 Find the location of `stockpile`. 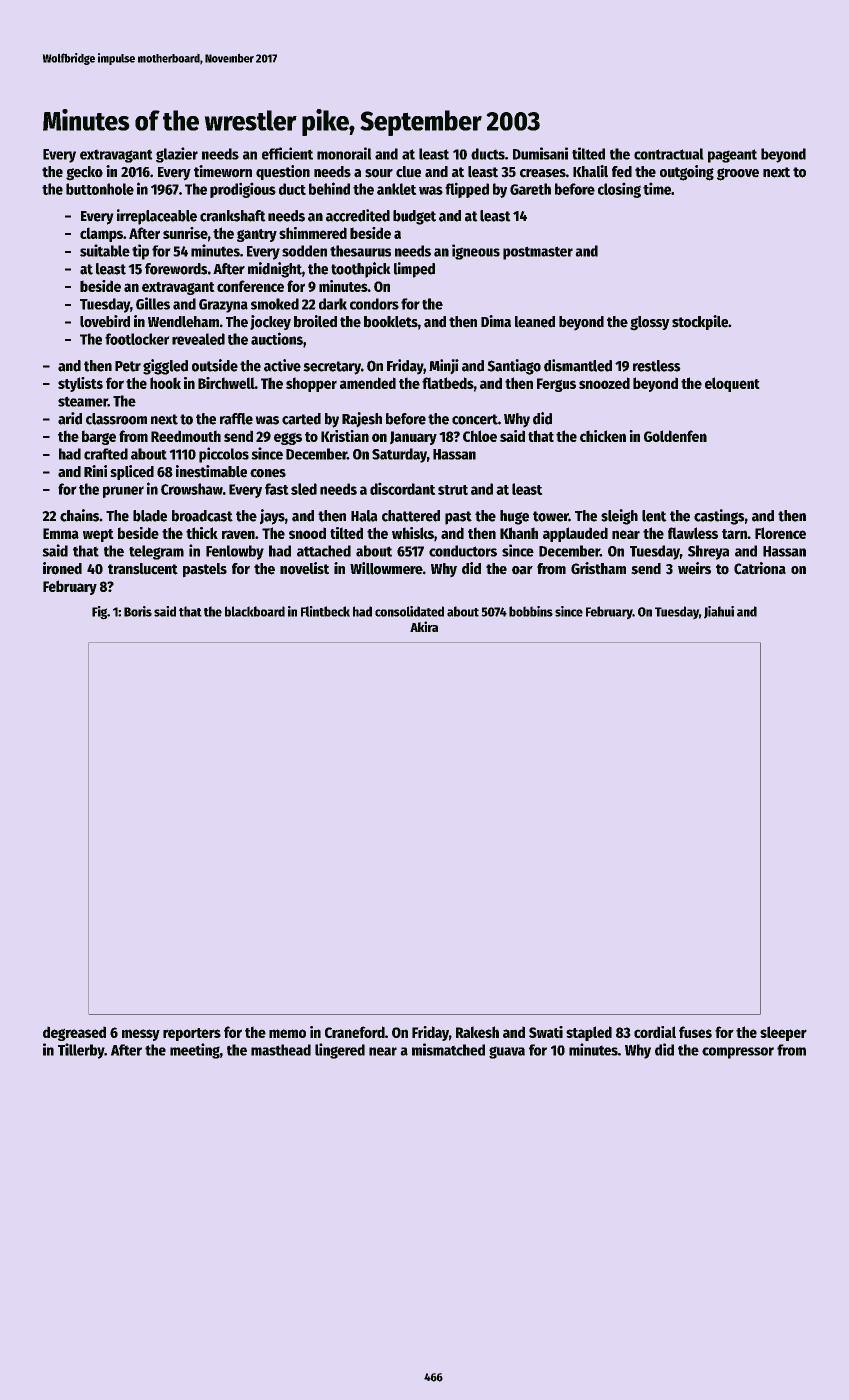

stockpile is located at coordinates (700, 322).
